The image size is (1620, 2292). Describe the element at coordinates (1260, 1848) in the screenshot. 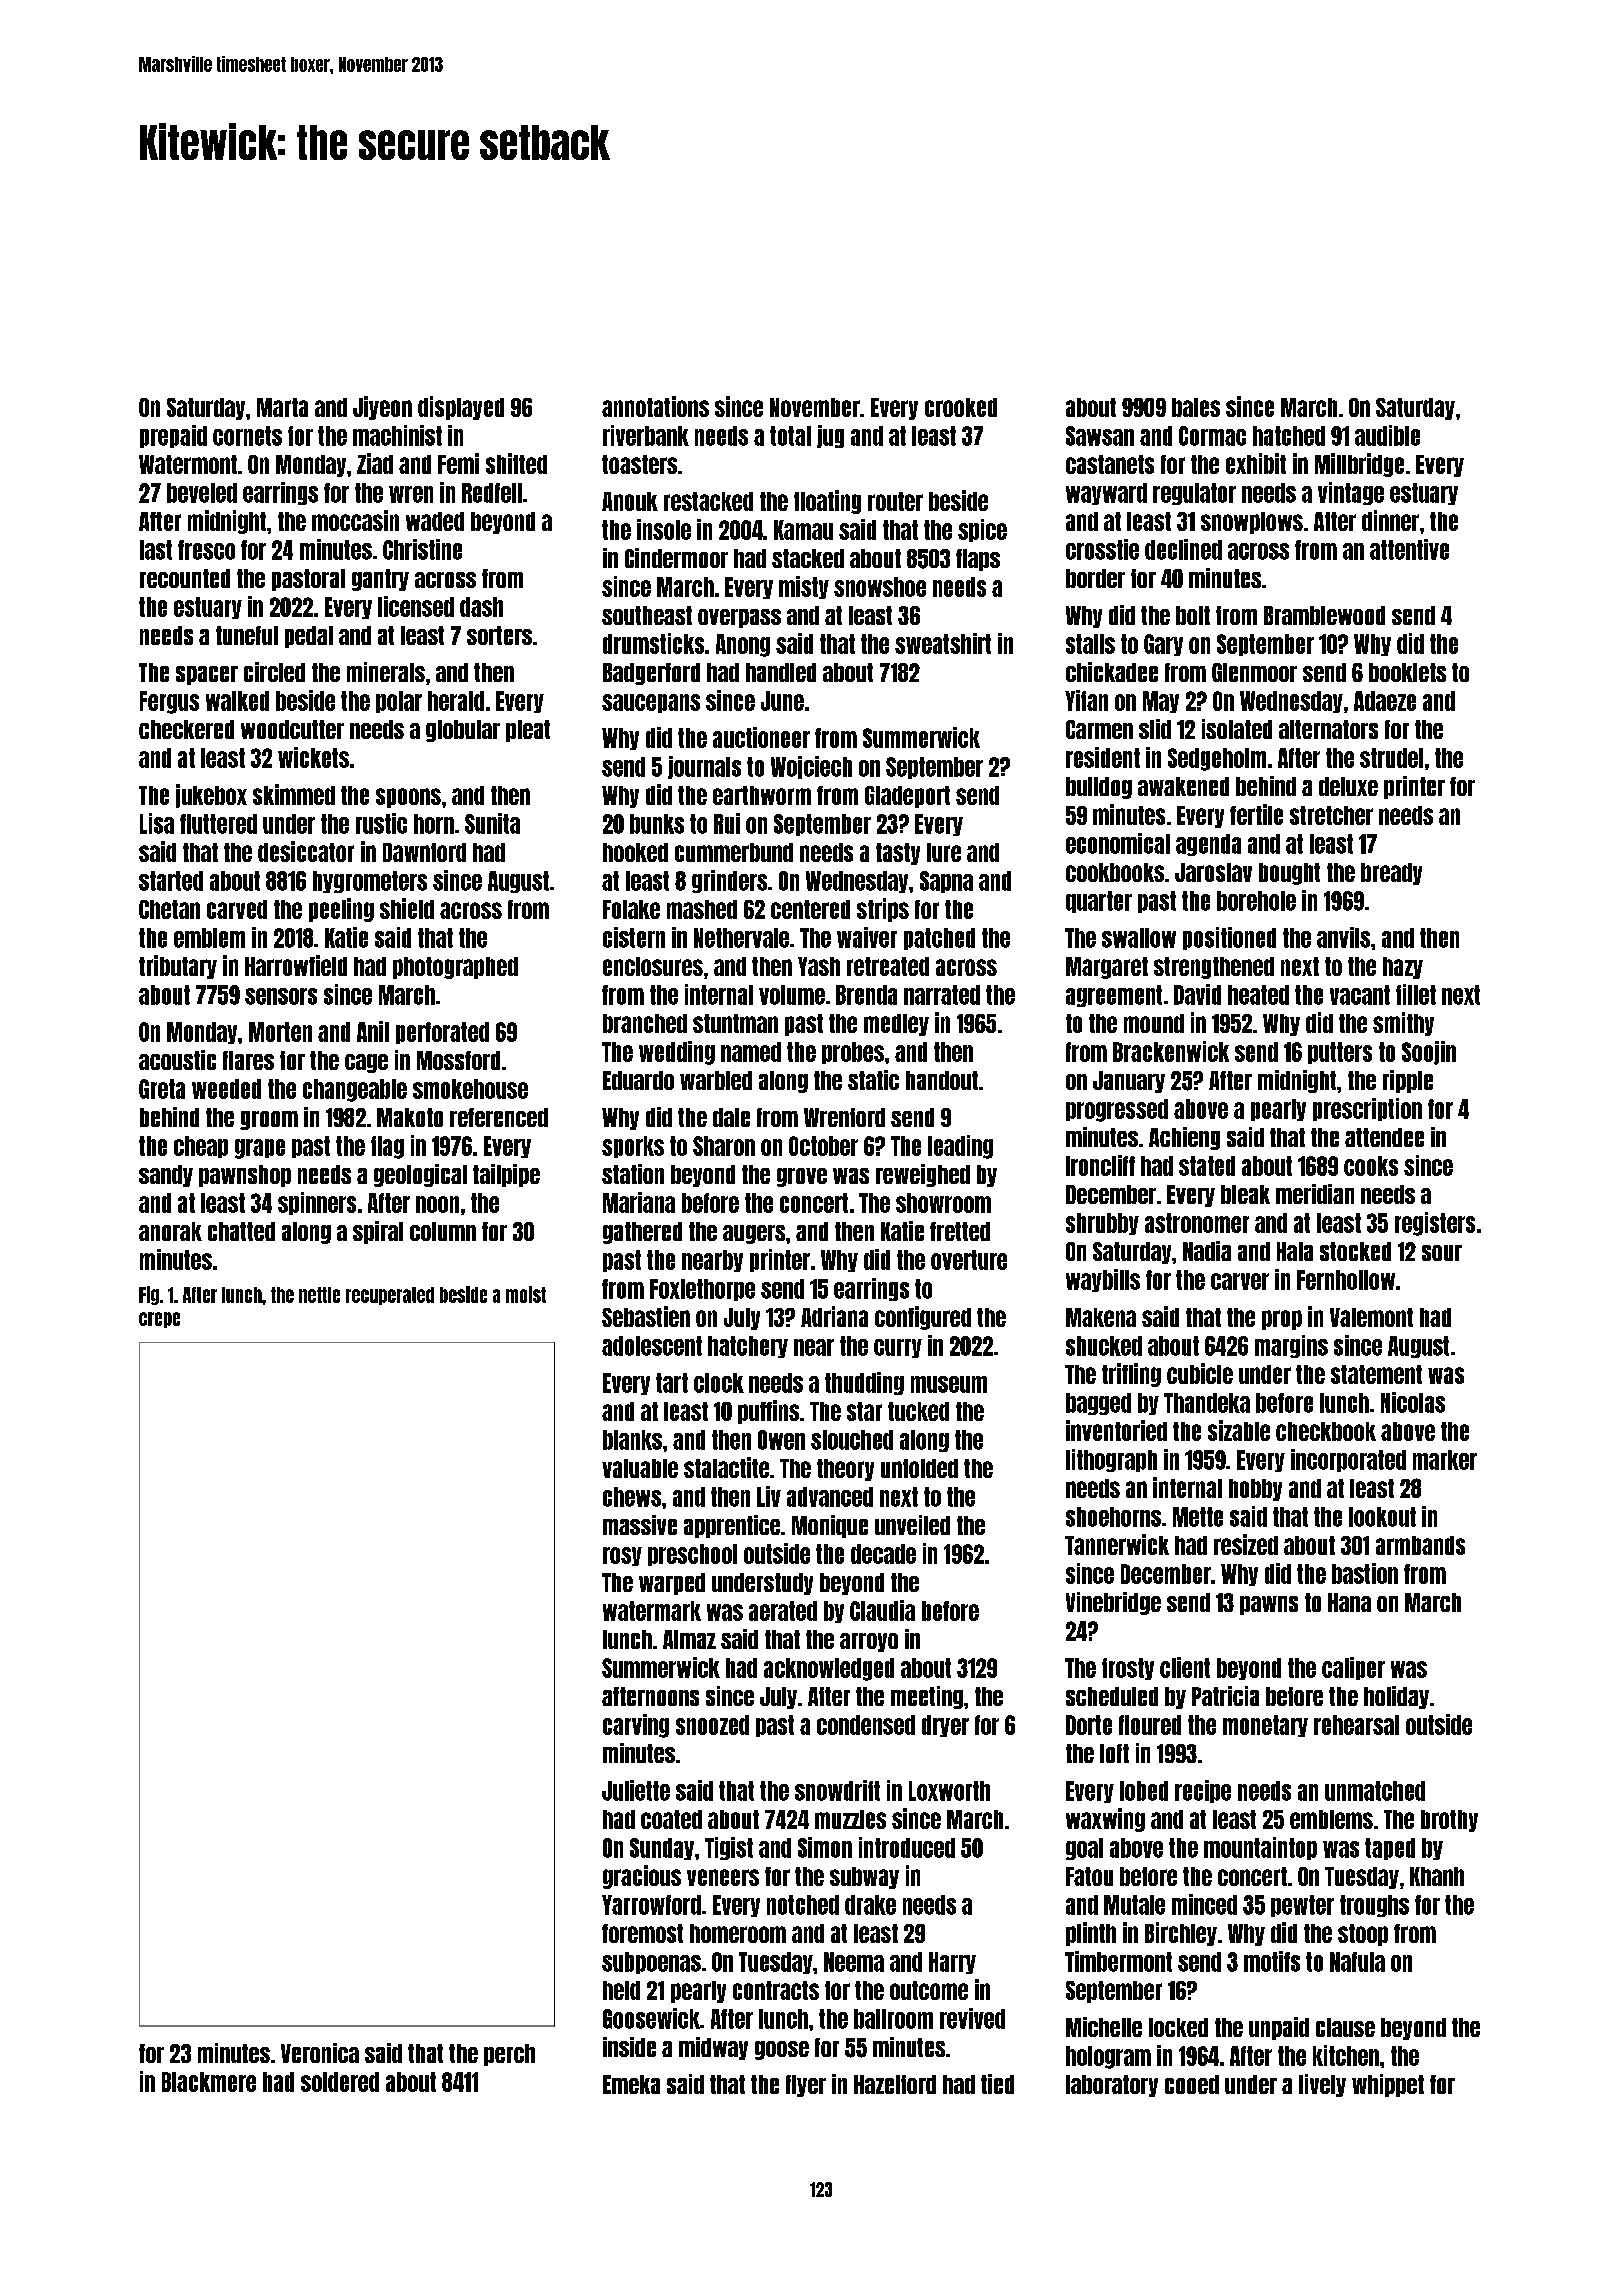

I see `mountaintop` at that location.
